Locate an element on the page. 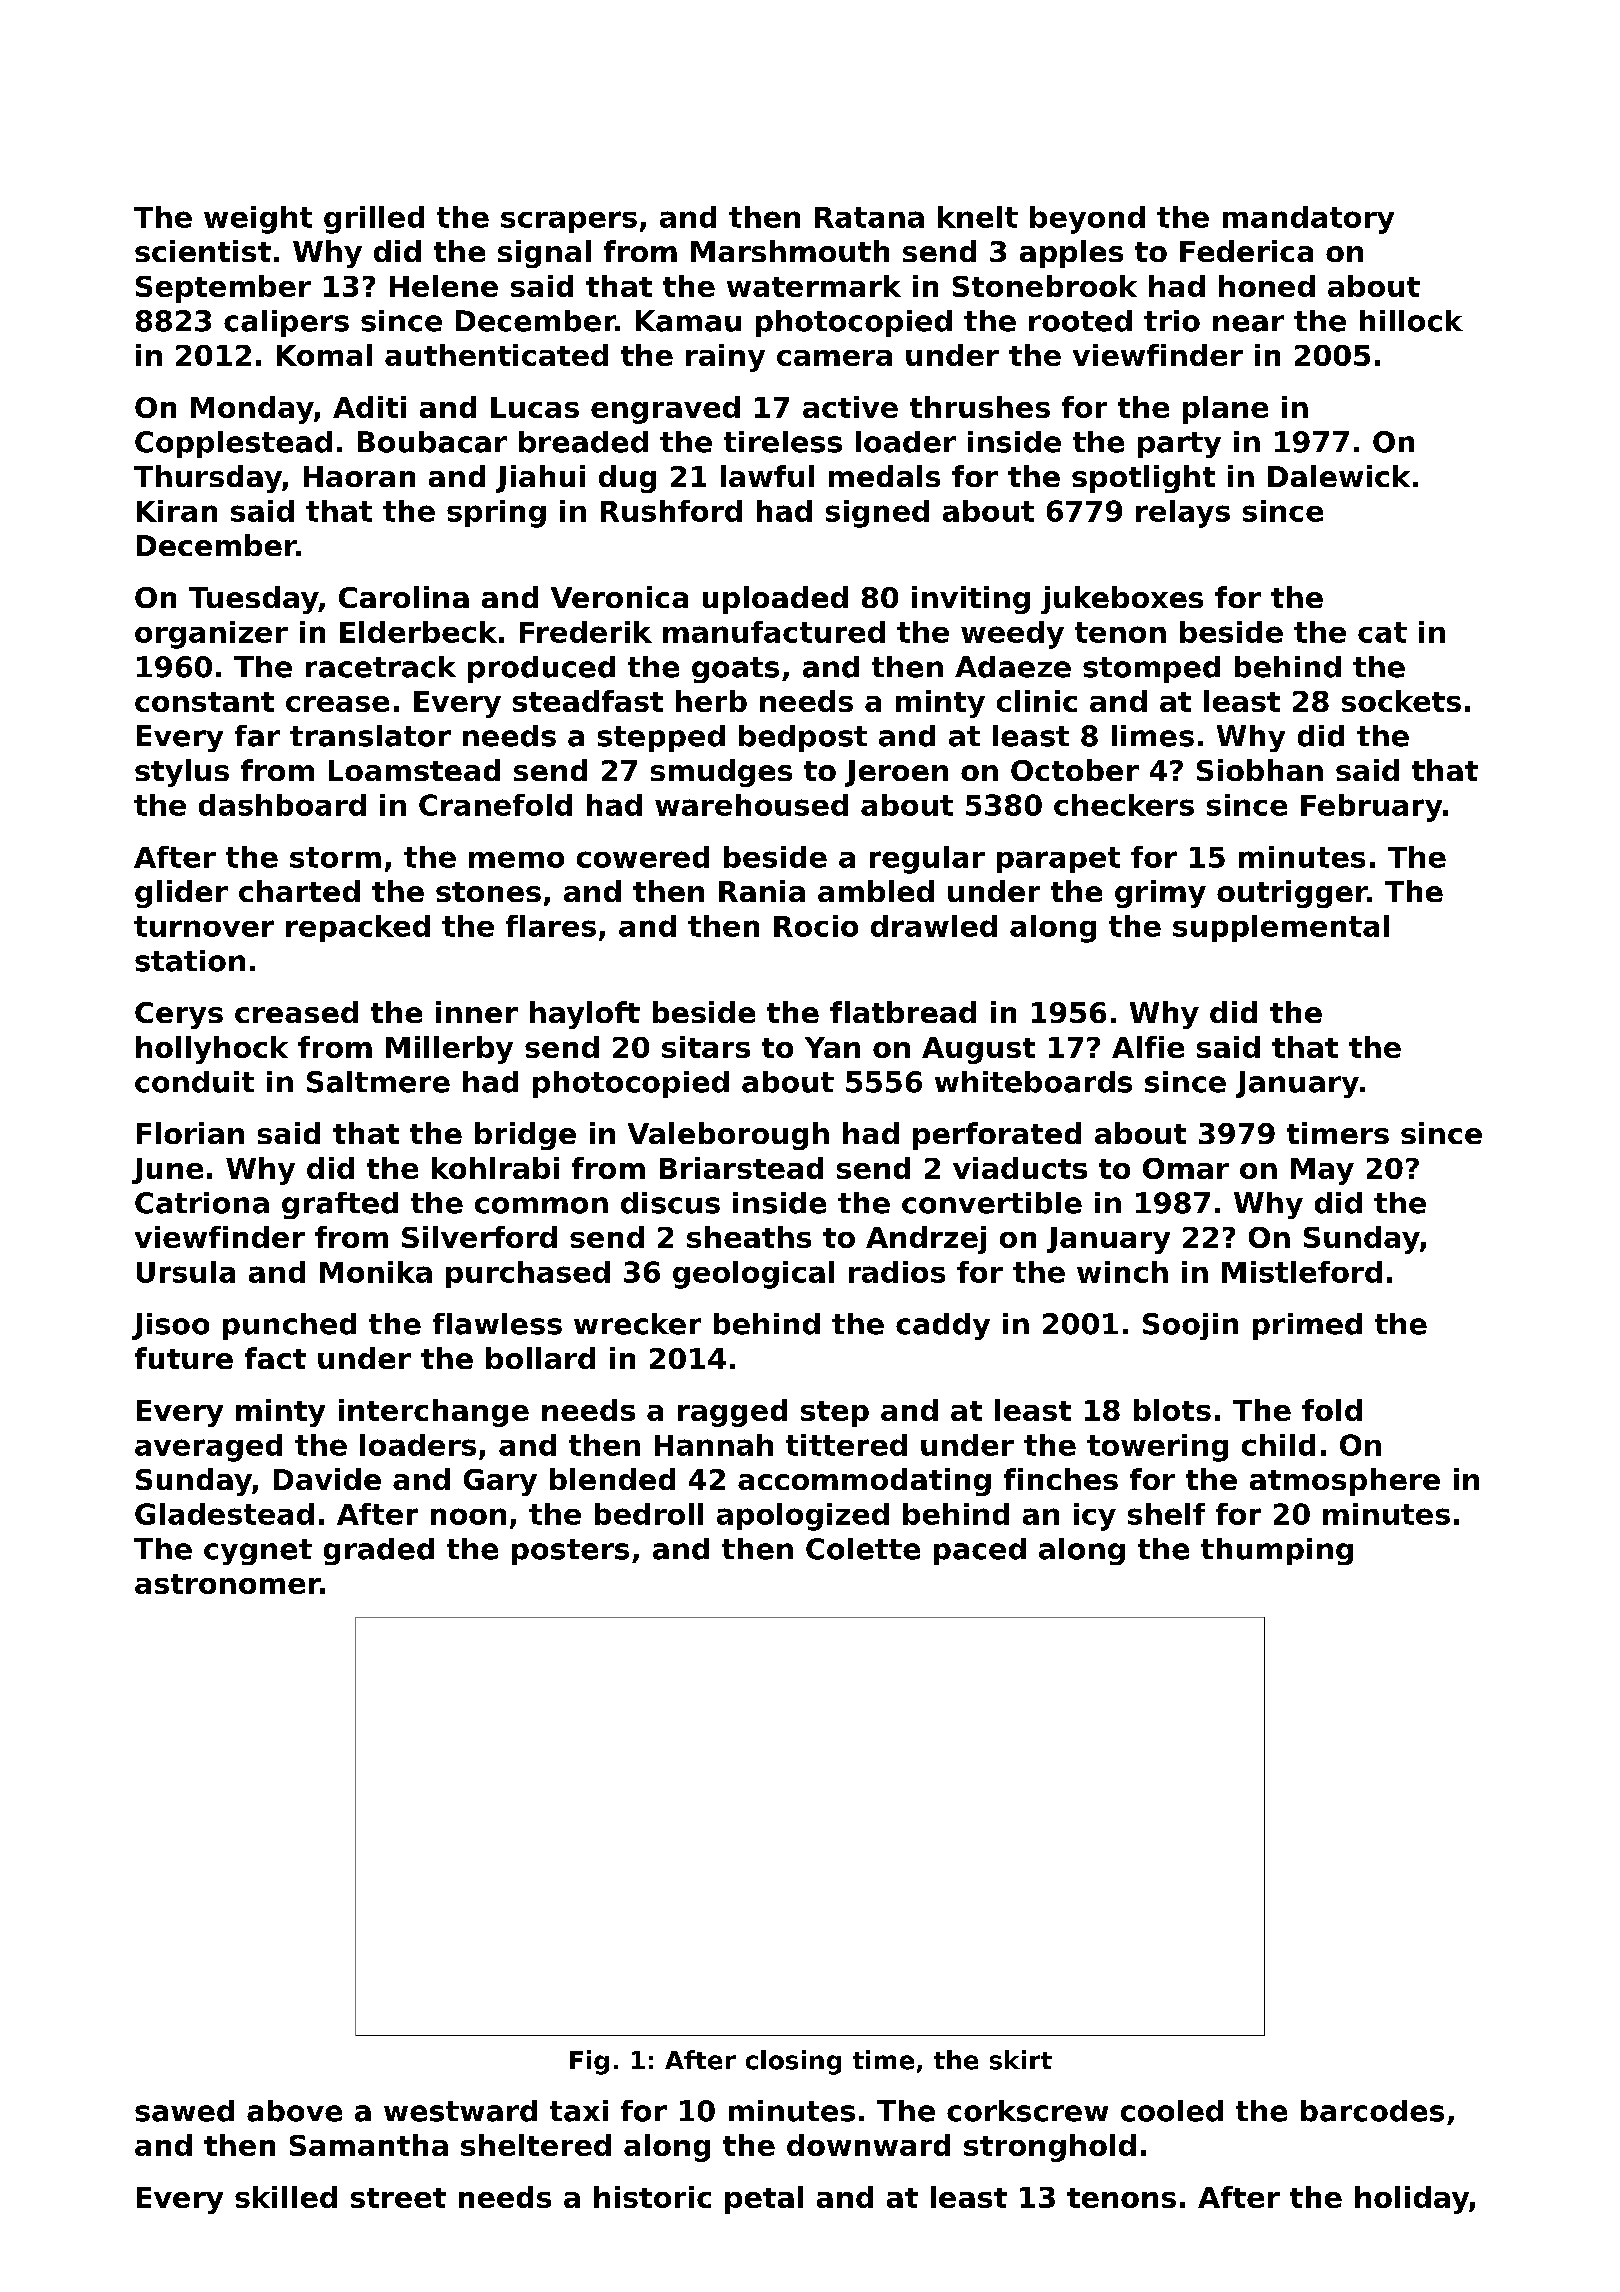 The image size is (1620, 2292). petal is located at coordinates (764, 2200).
